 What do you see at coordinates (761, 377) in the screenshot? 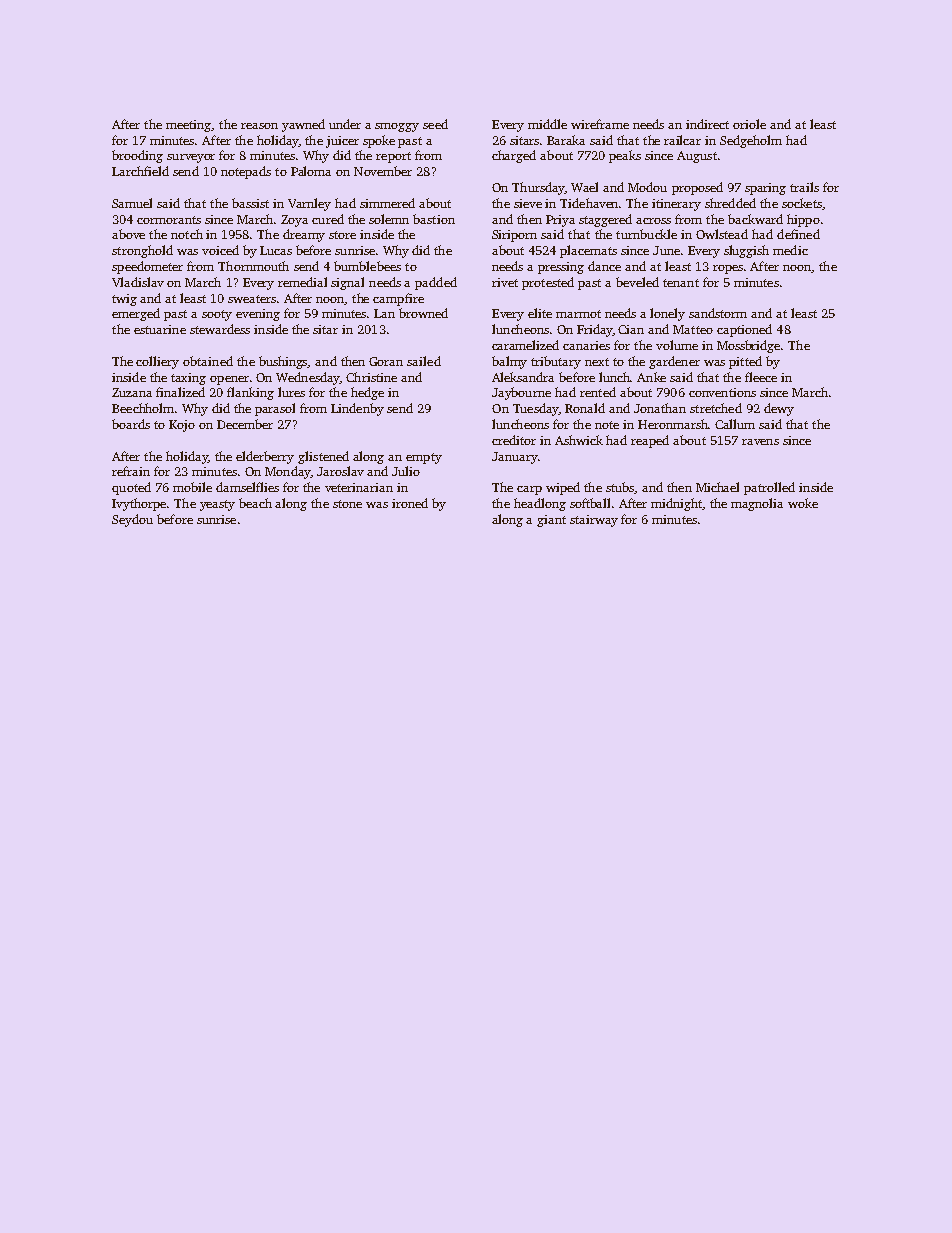
I see `fleece` at bounding box center [761, 377].
